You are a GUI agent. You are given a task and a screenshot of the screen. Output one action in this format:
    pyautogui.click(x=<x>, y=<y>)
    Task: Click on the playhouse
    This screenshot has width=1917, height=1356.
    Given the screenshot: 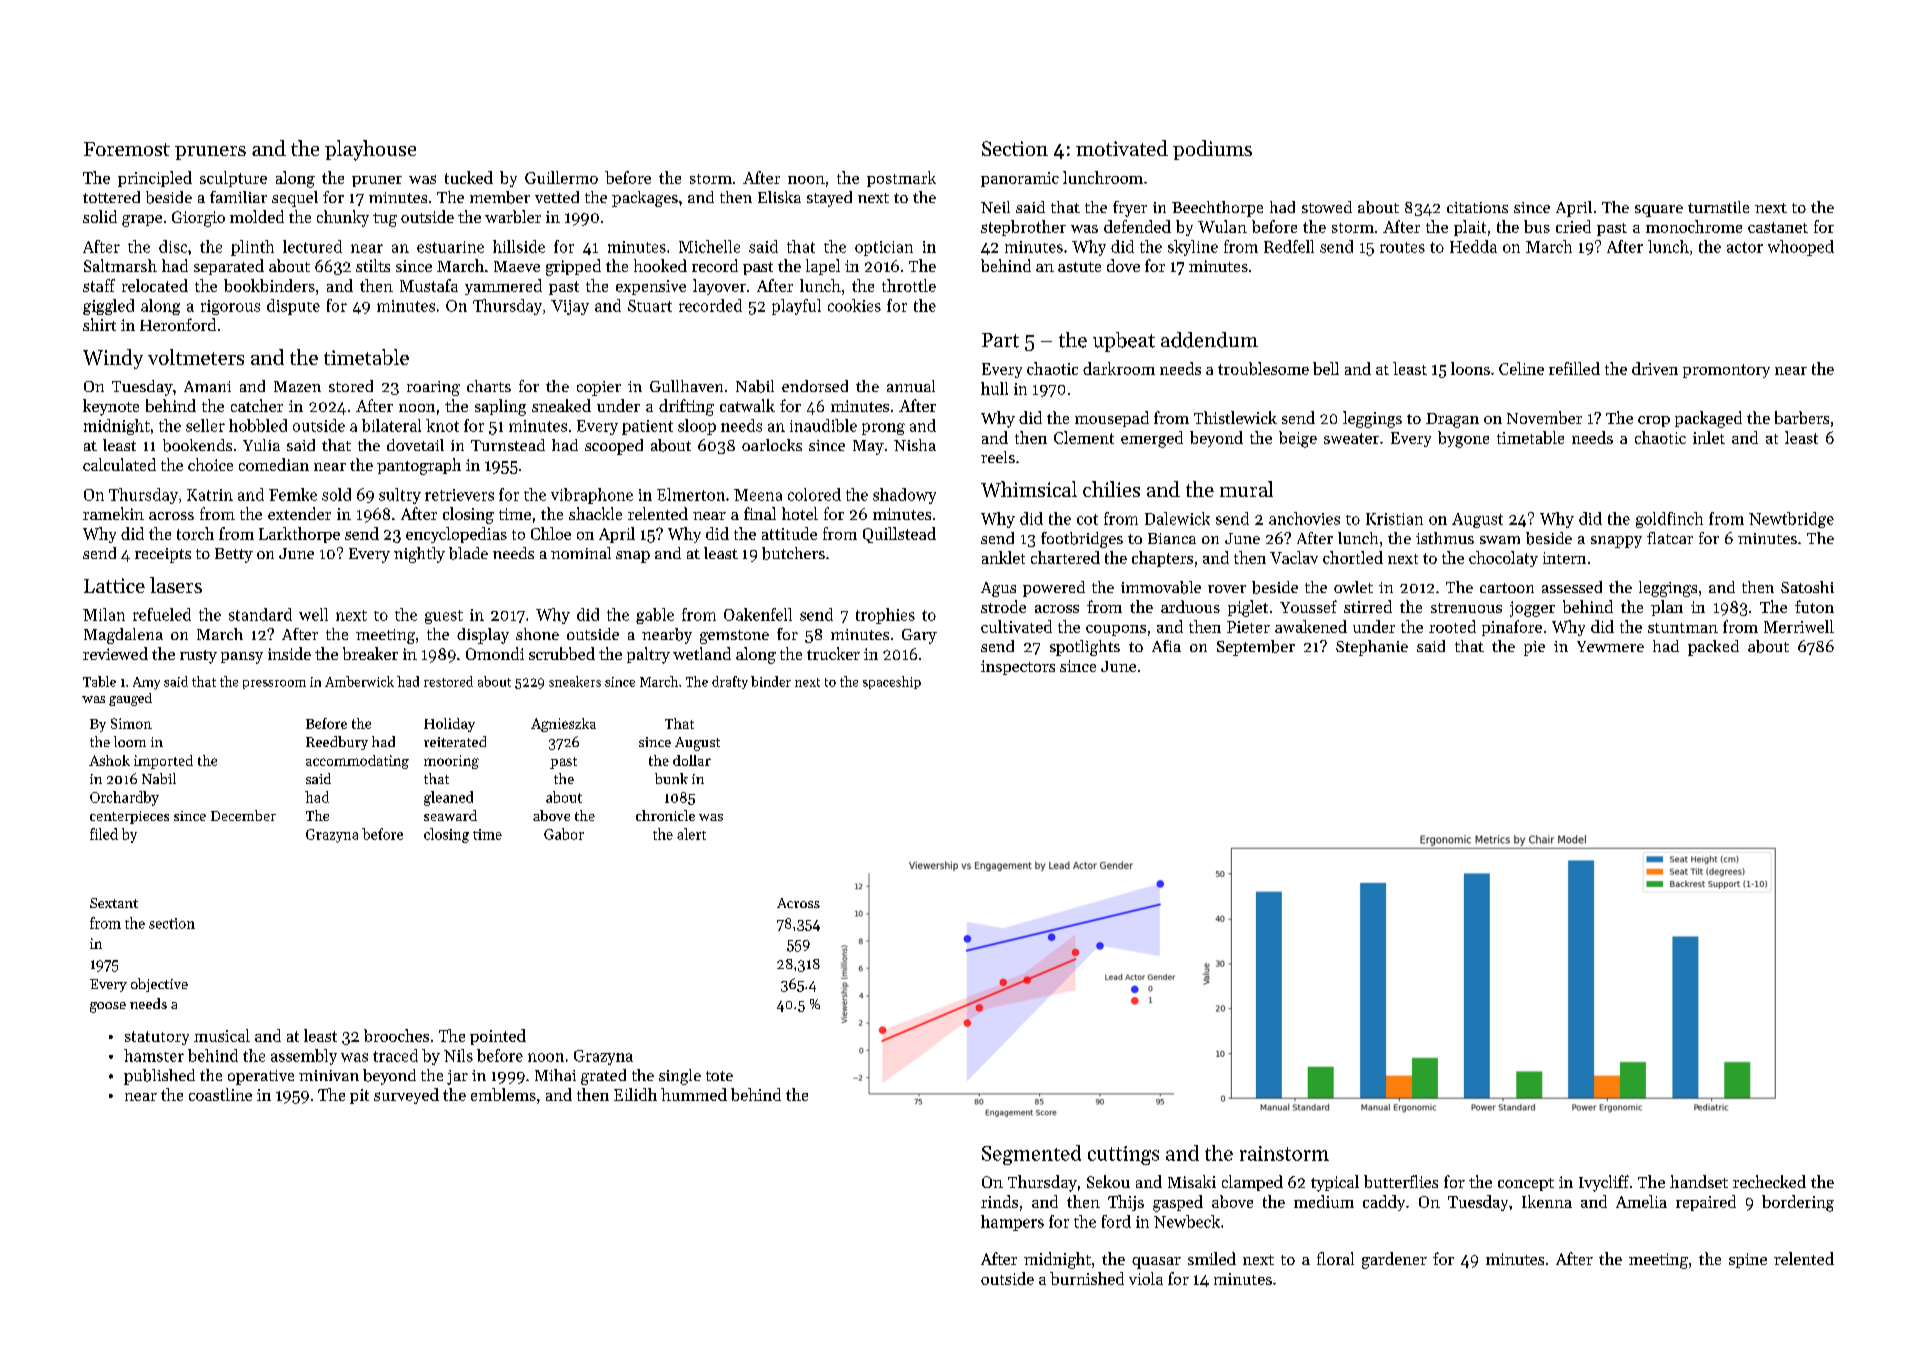 What is the action you would take?
    pyautogui.click(x=370, y=150)
